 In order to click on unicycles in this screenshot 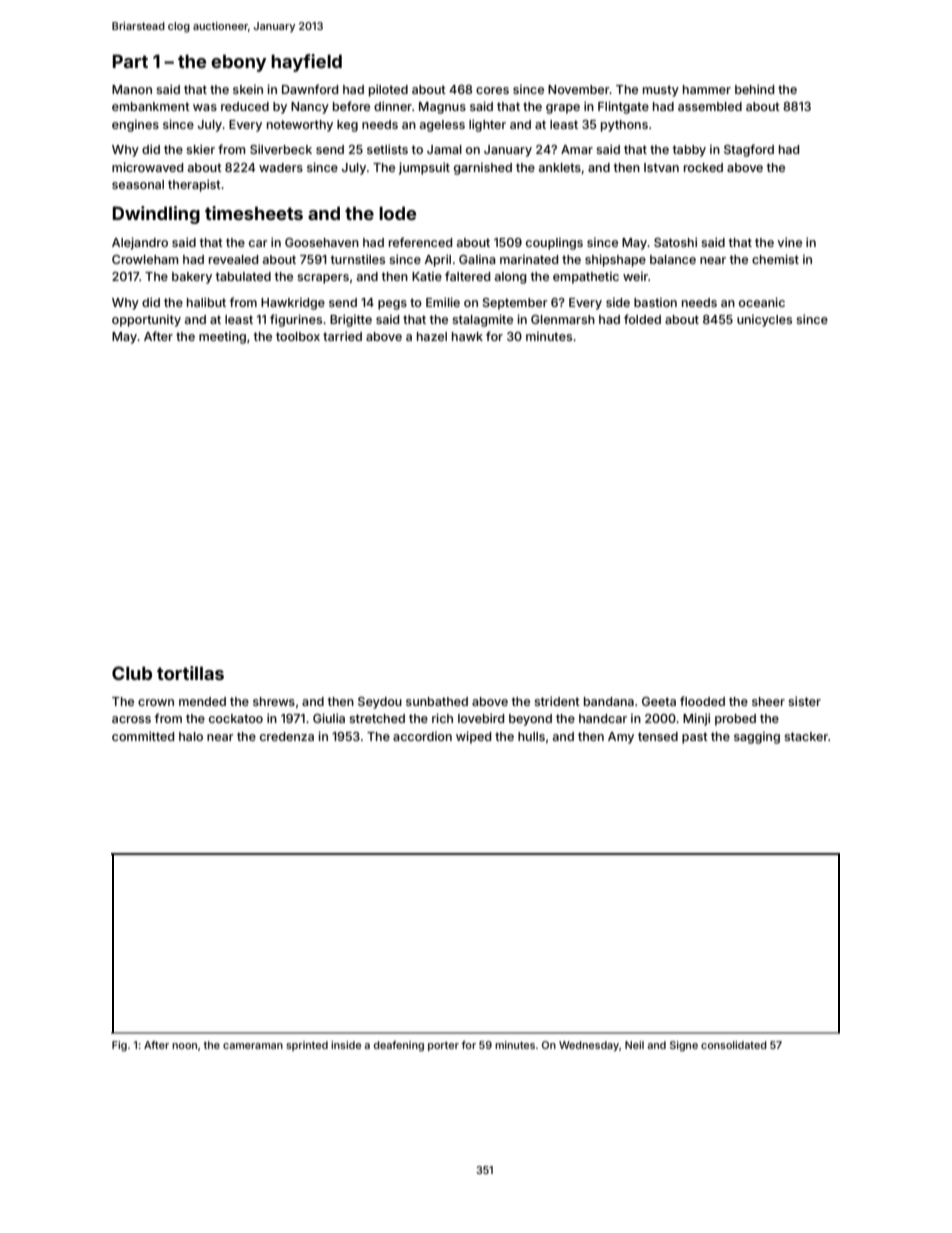, I will do `click(764, 320)`.
